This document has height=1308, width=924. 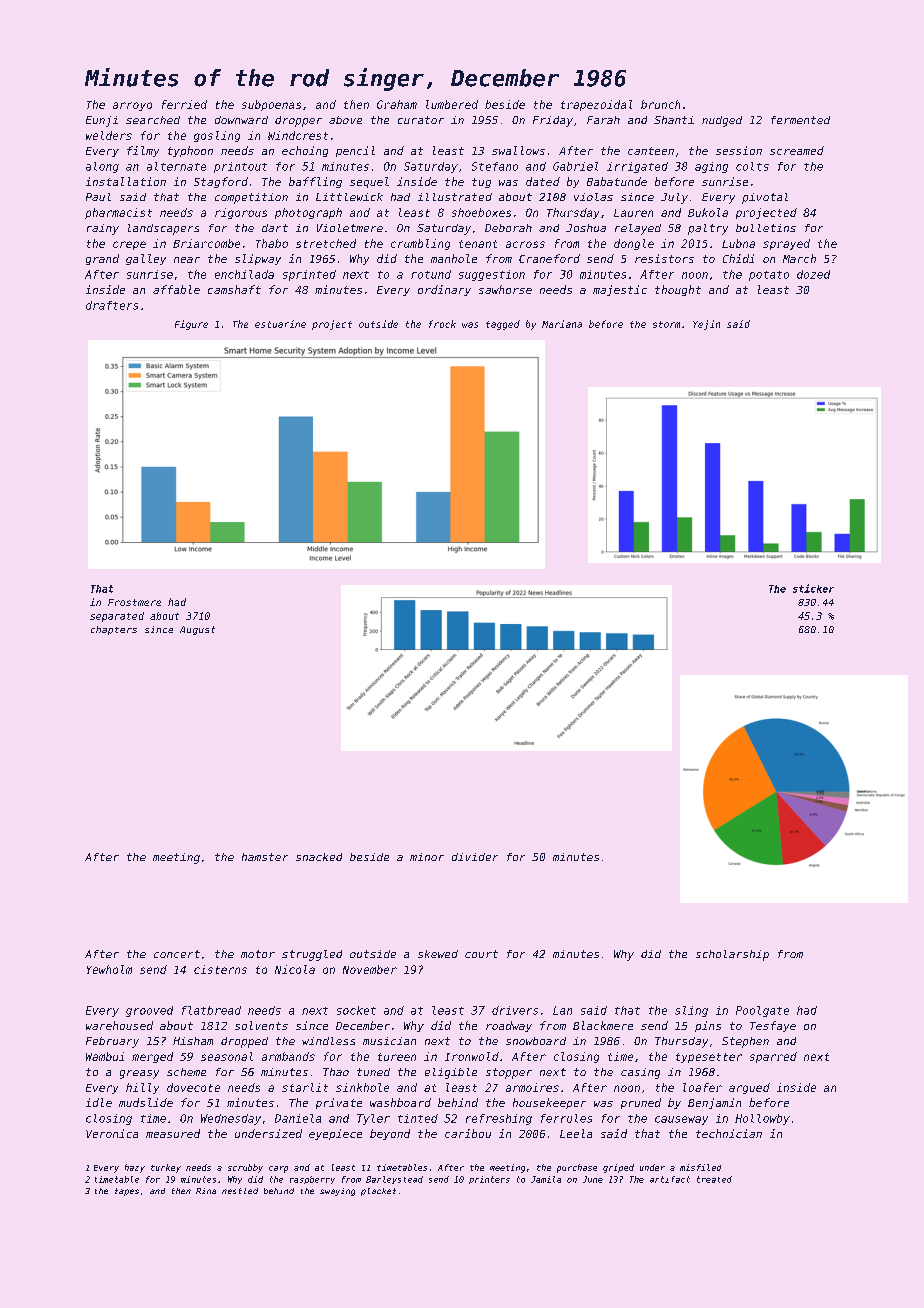 What do you see at coordinates (206, 1191) in the document?
I see `Rina` at bounding box center [206, 1191].
